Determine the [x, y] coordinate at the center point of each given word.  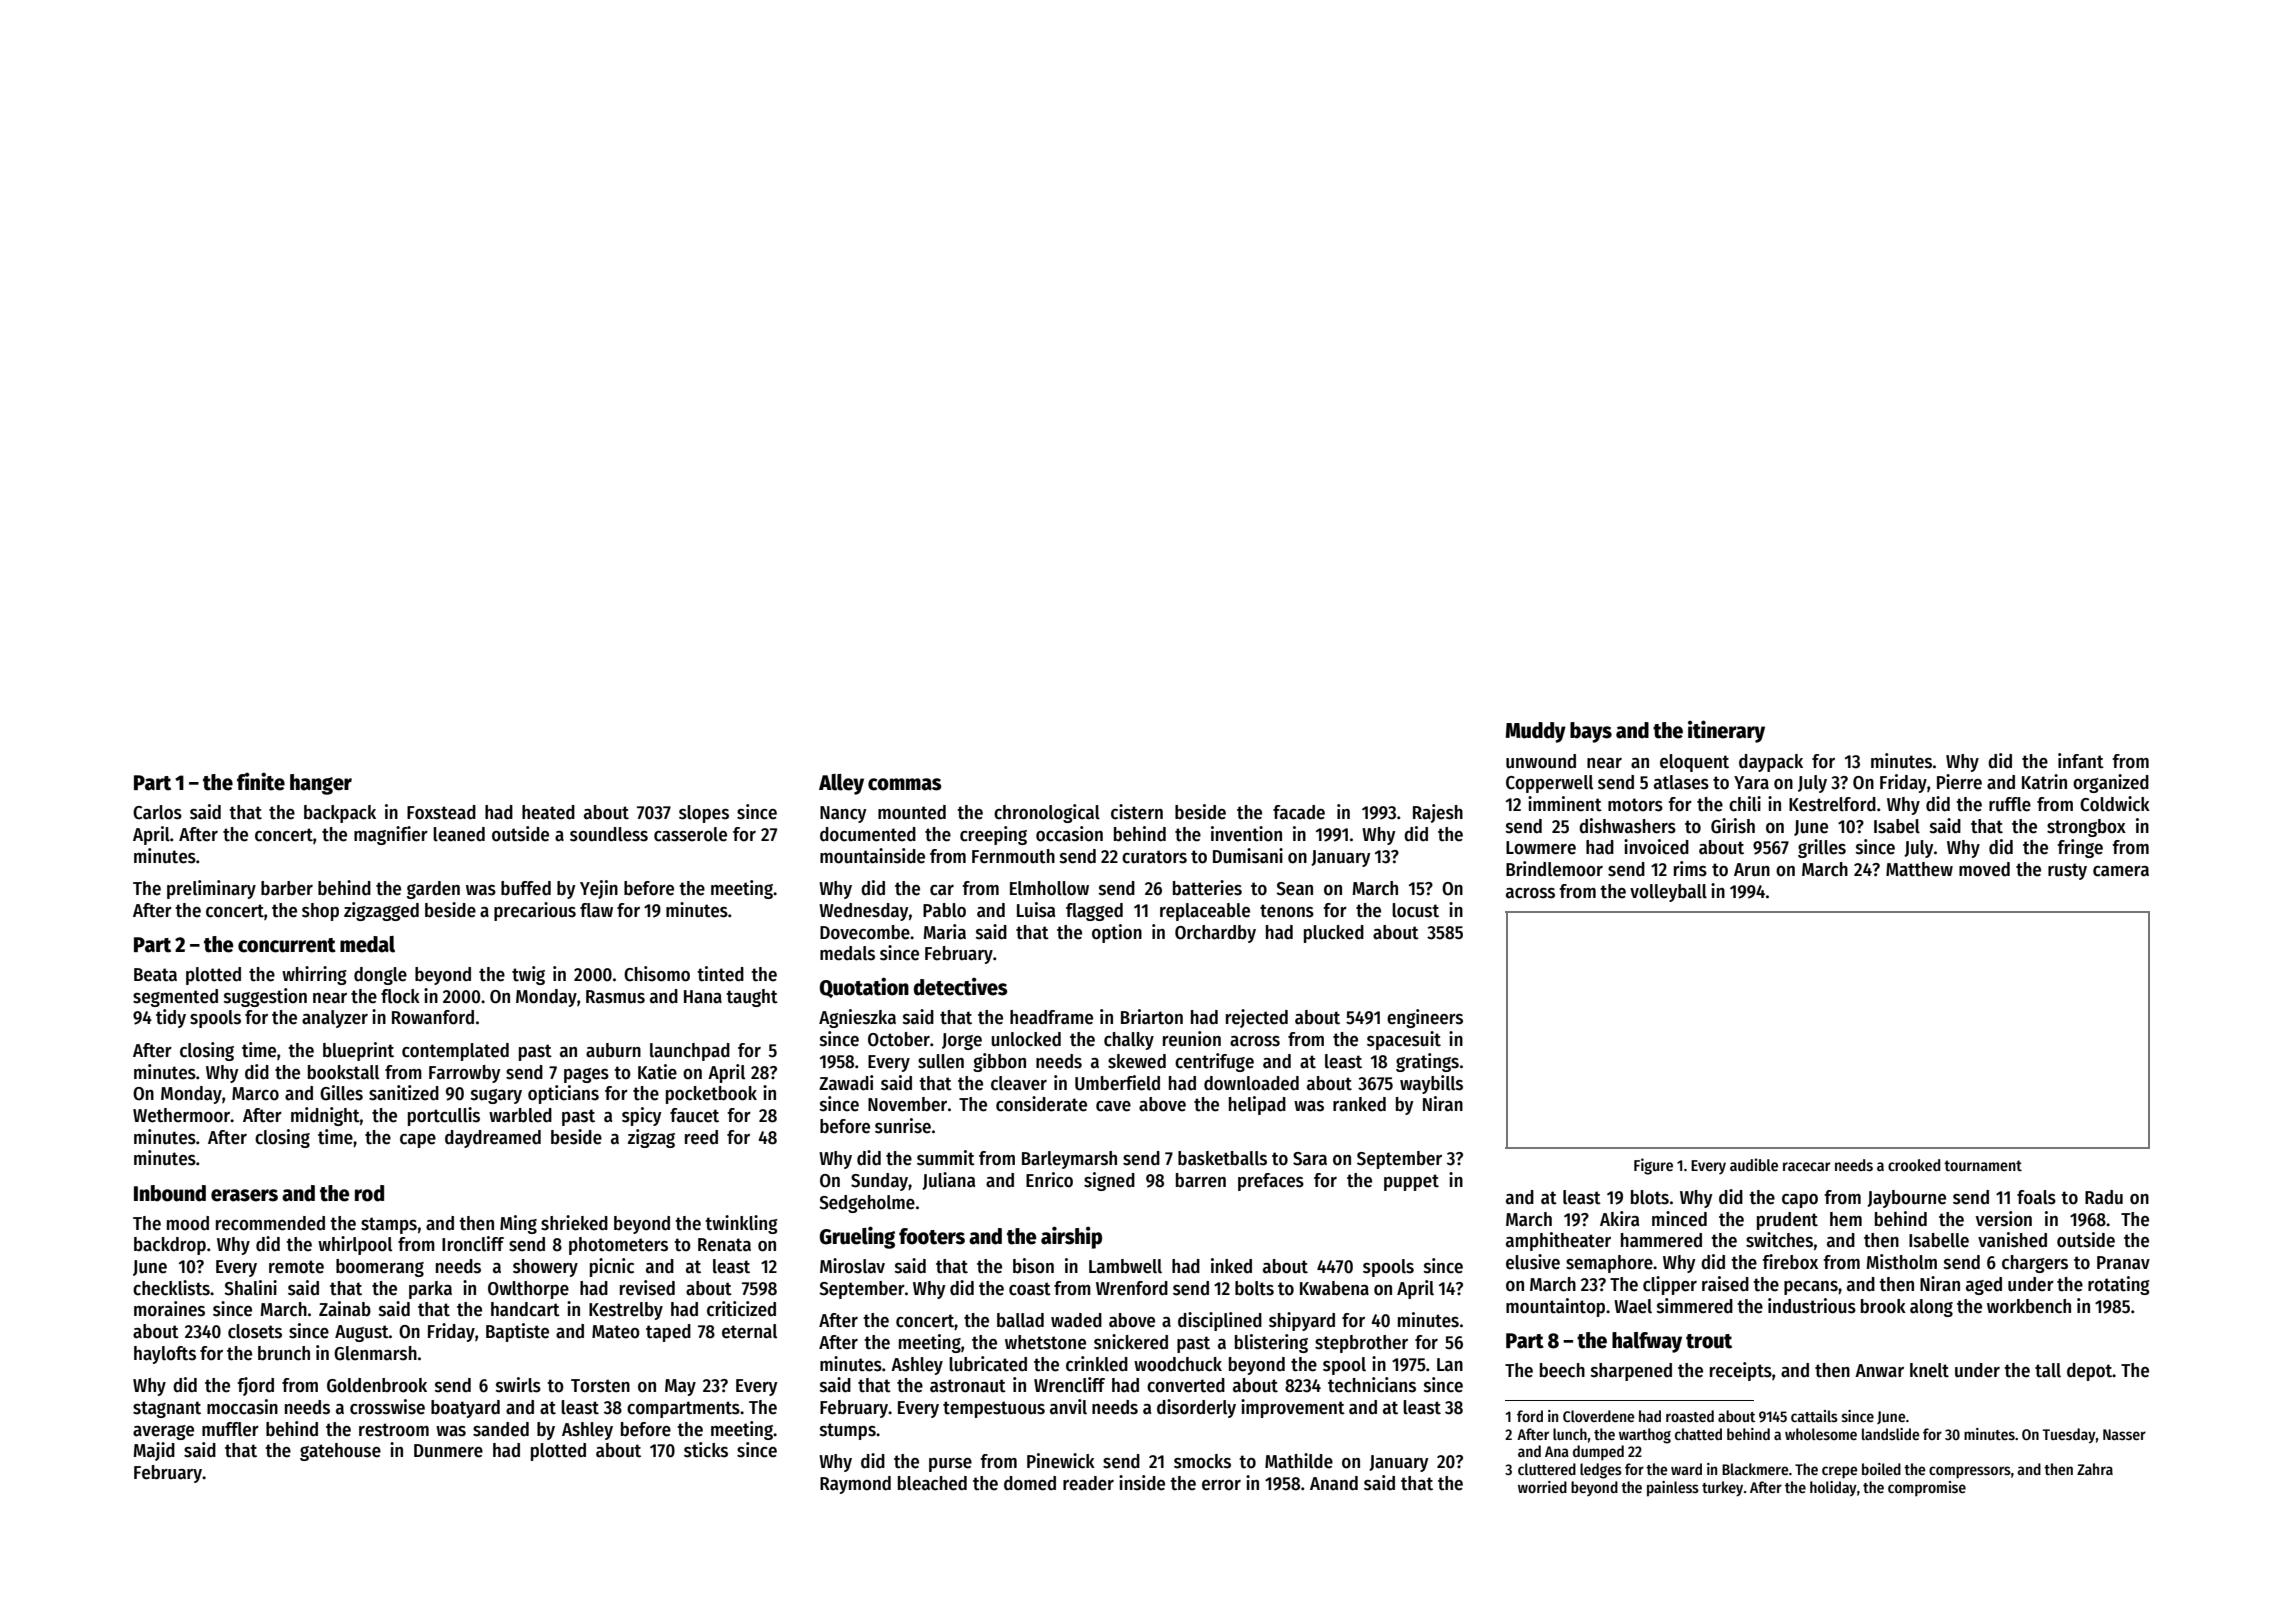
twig [528, 975]
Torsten [600, 1386]
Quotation [864, 987]
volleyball [1668, 893]
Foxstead [441, 812]
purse [950, 1465]
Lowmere [1541, 848]
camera [2121, 871]
